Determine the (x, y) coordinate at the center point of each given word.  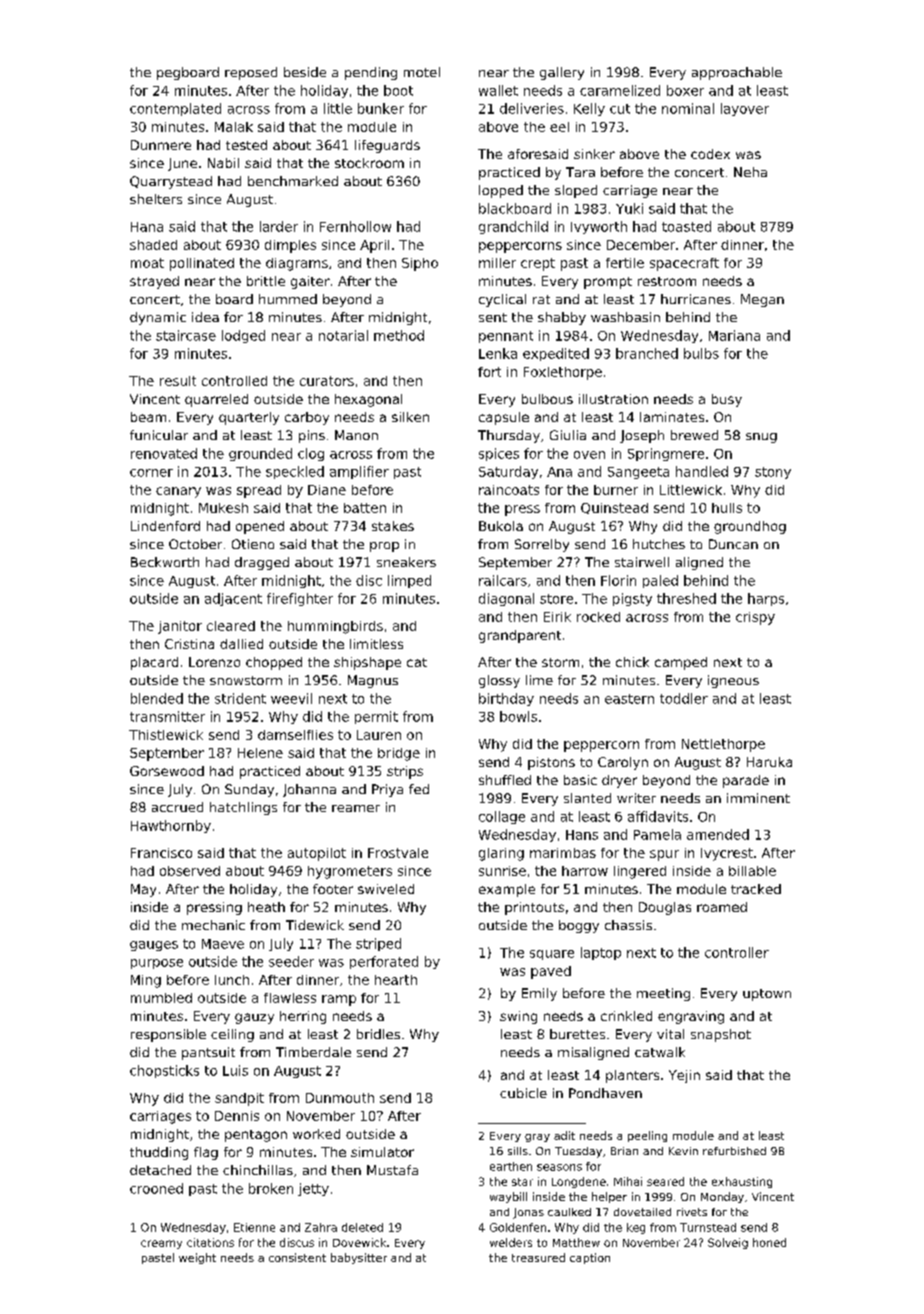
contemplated (175, 109)
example (507, 890)
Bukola (501, 526)
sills (518, 1151)
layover (745, 109)
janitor (180, 627)
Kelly (589, 109)
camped (681, 663)
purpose (157, 964)
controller (737, 952)
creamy (161, 1244)
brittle (266, 281)
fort (489, 372)
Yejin (684, 1076)
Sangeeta (638, 473)
